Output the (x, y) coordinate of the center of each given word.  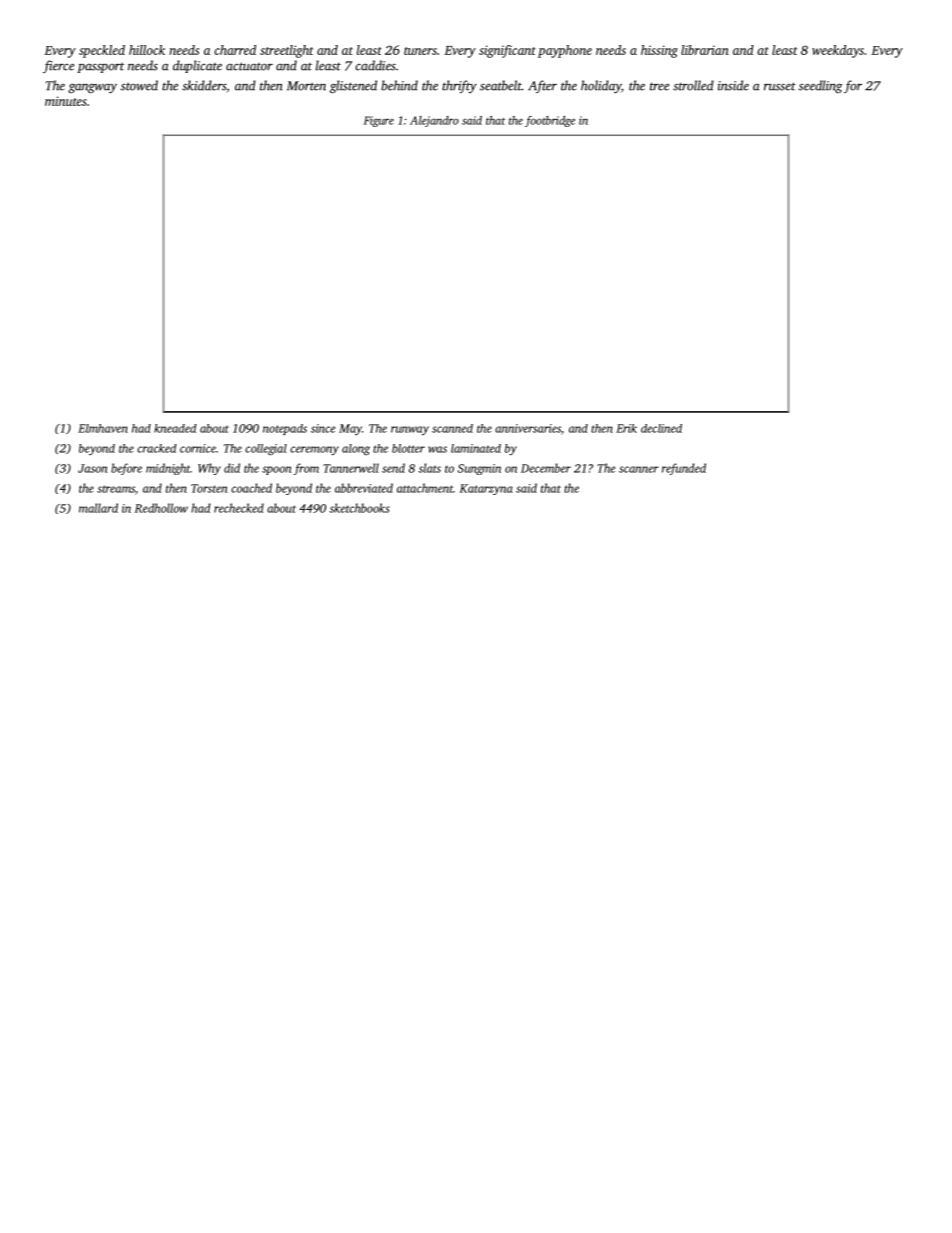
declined (661, 428)
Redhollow (161, 508)
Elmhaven (103, 428)
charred (235, 50)
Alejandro (434, 121)
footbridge (550, 121)
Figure (379, 121)
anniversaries (528, 428)
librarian (705, 50)
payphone (565, 51)
